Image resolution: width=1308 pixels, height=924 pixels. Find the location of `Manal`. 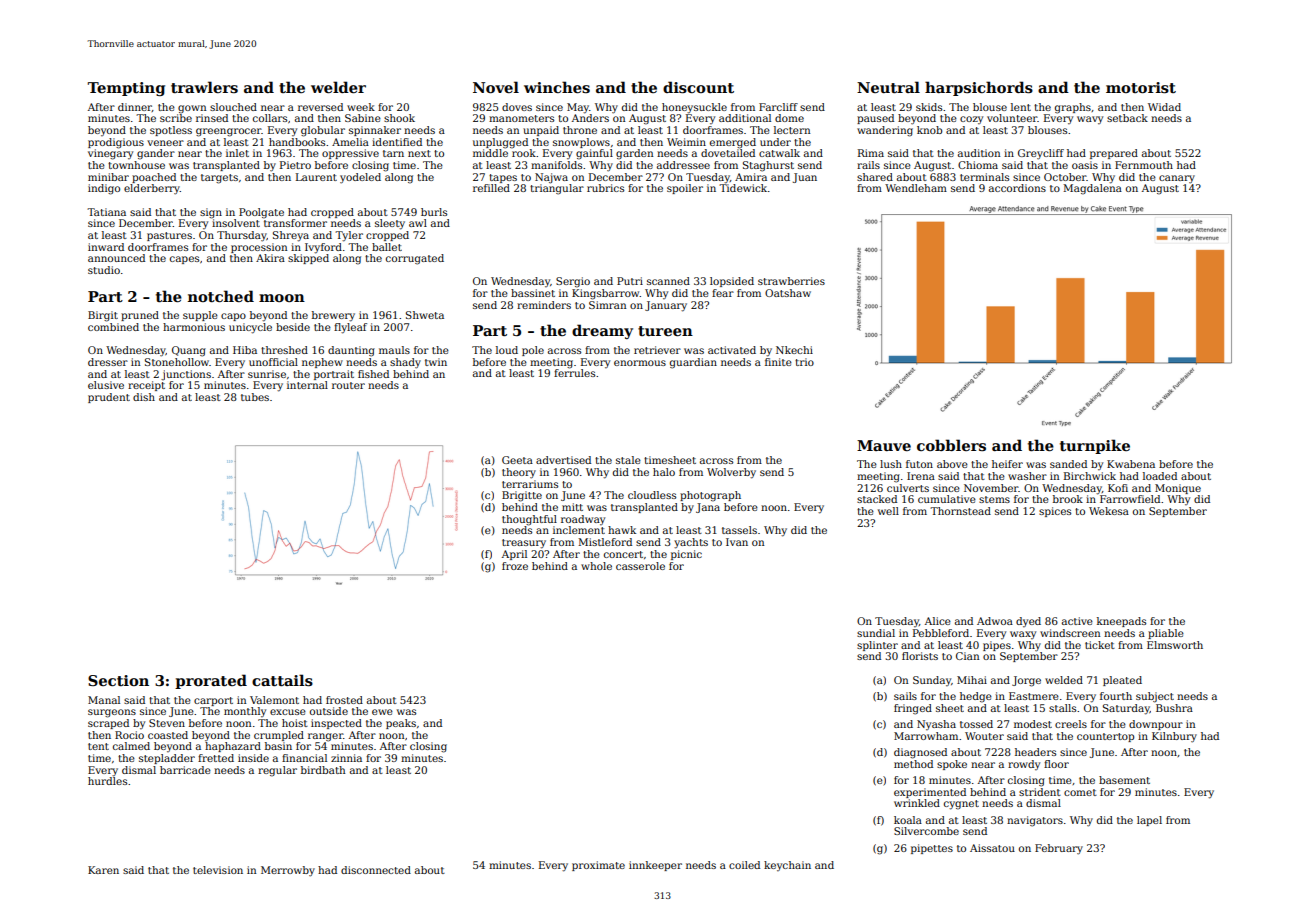

Manal is located at coordinates (104, 700).
